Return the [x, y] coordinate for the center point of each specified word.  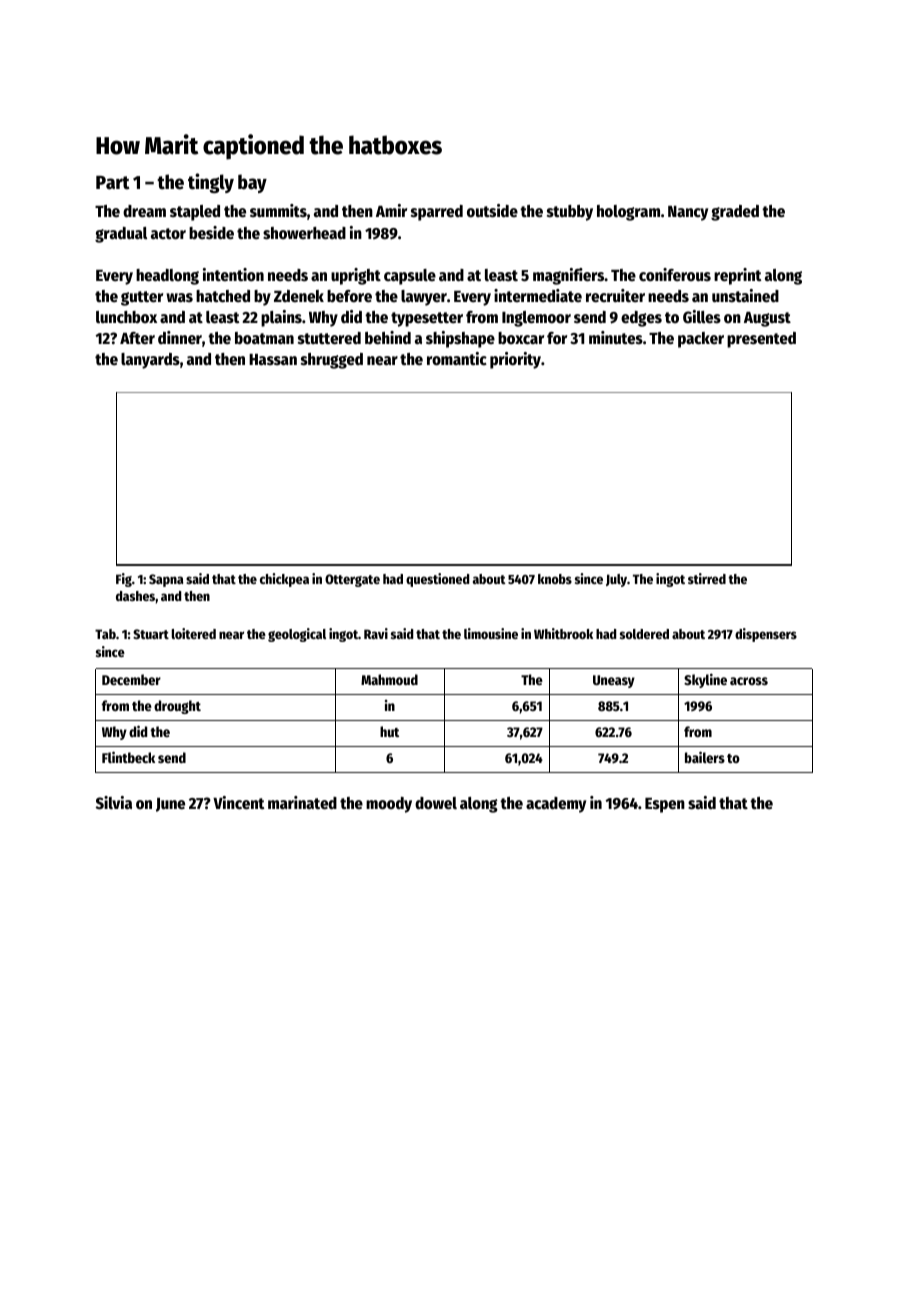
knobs [555, 579]
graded [735, 213]
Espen [665, 805]
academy [556, 805]
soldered [644, 634]
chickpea [284, 580]
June [170, 805]
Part [113, 183]
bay [252, 183]
